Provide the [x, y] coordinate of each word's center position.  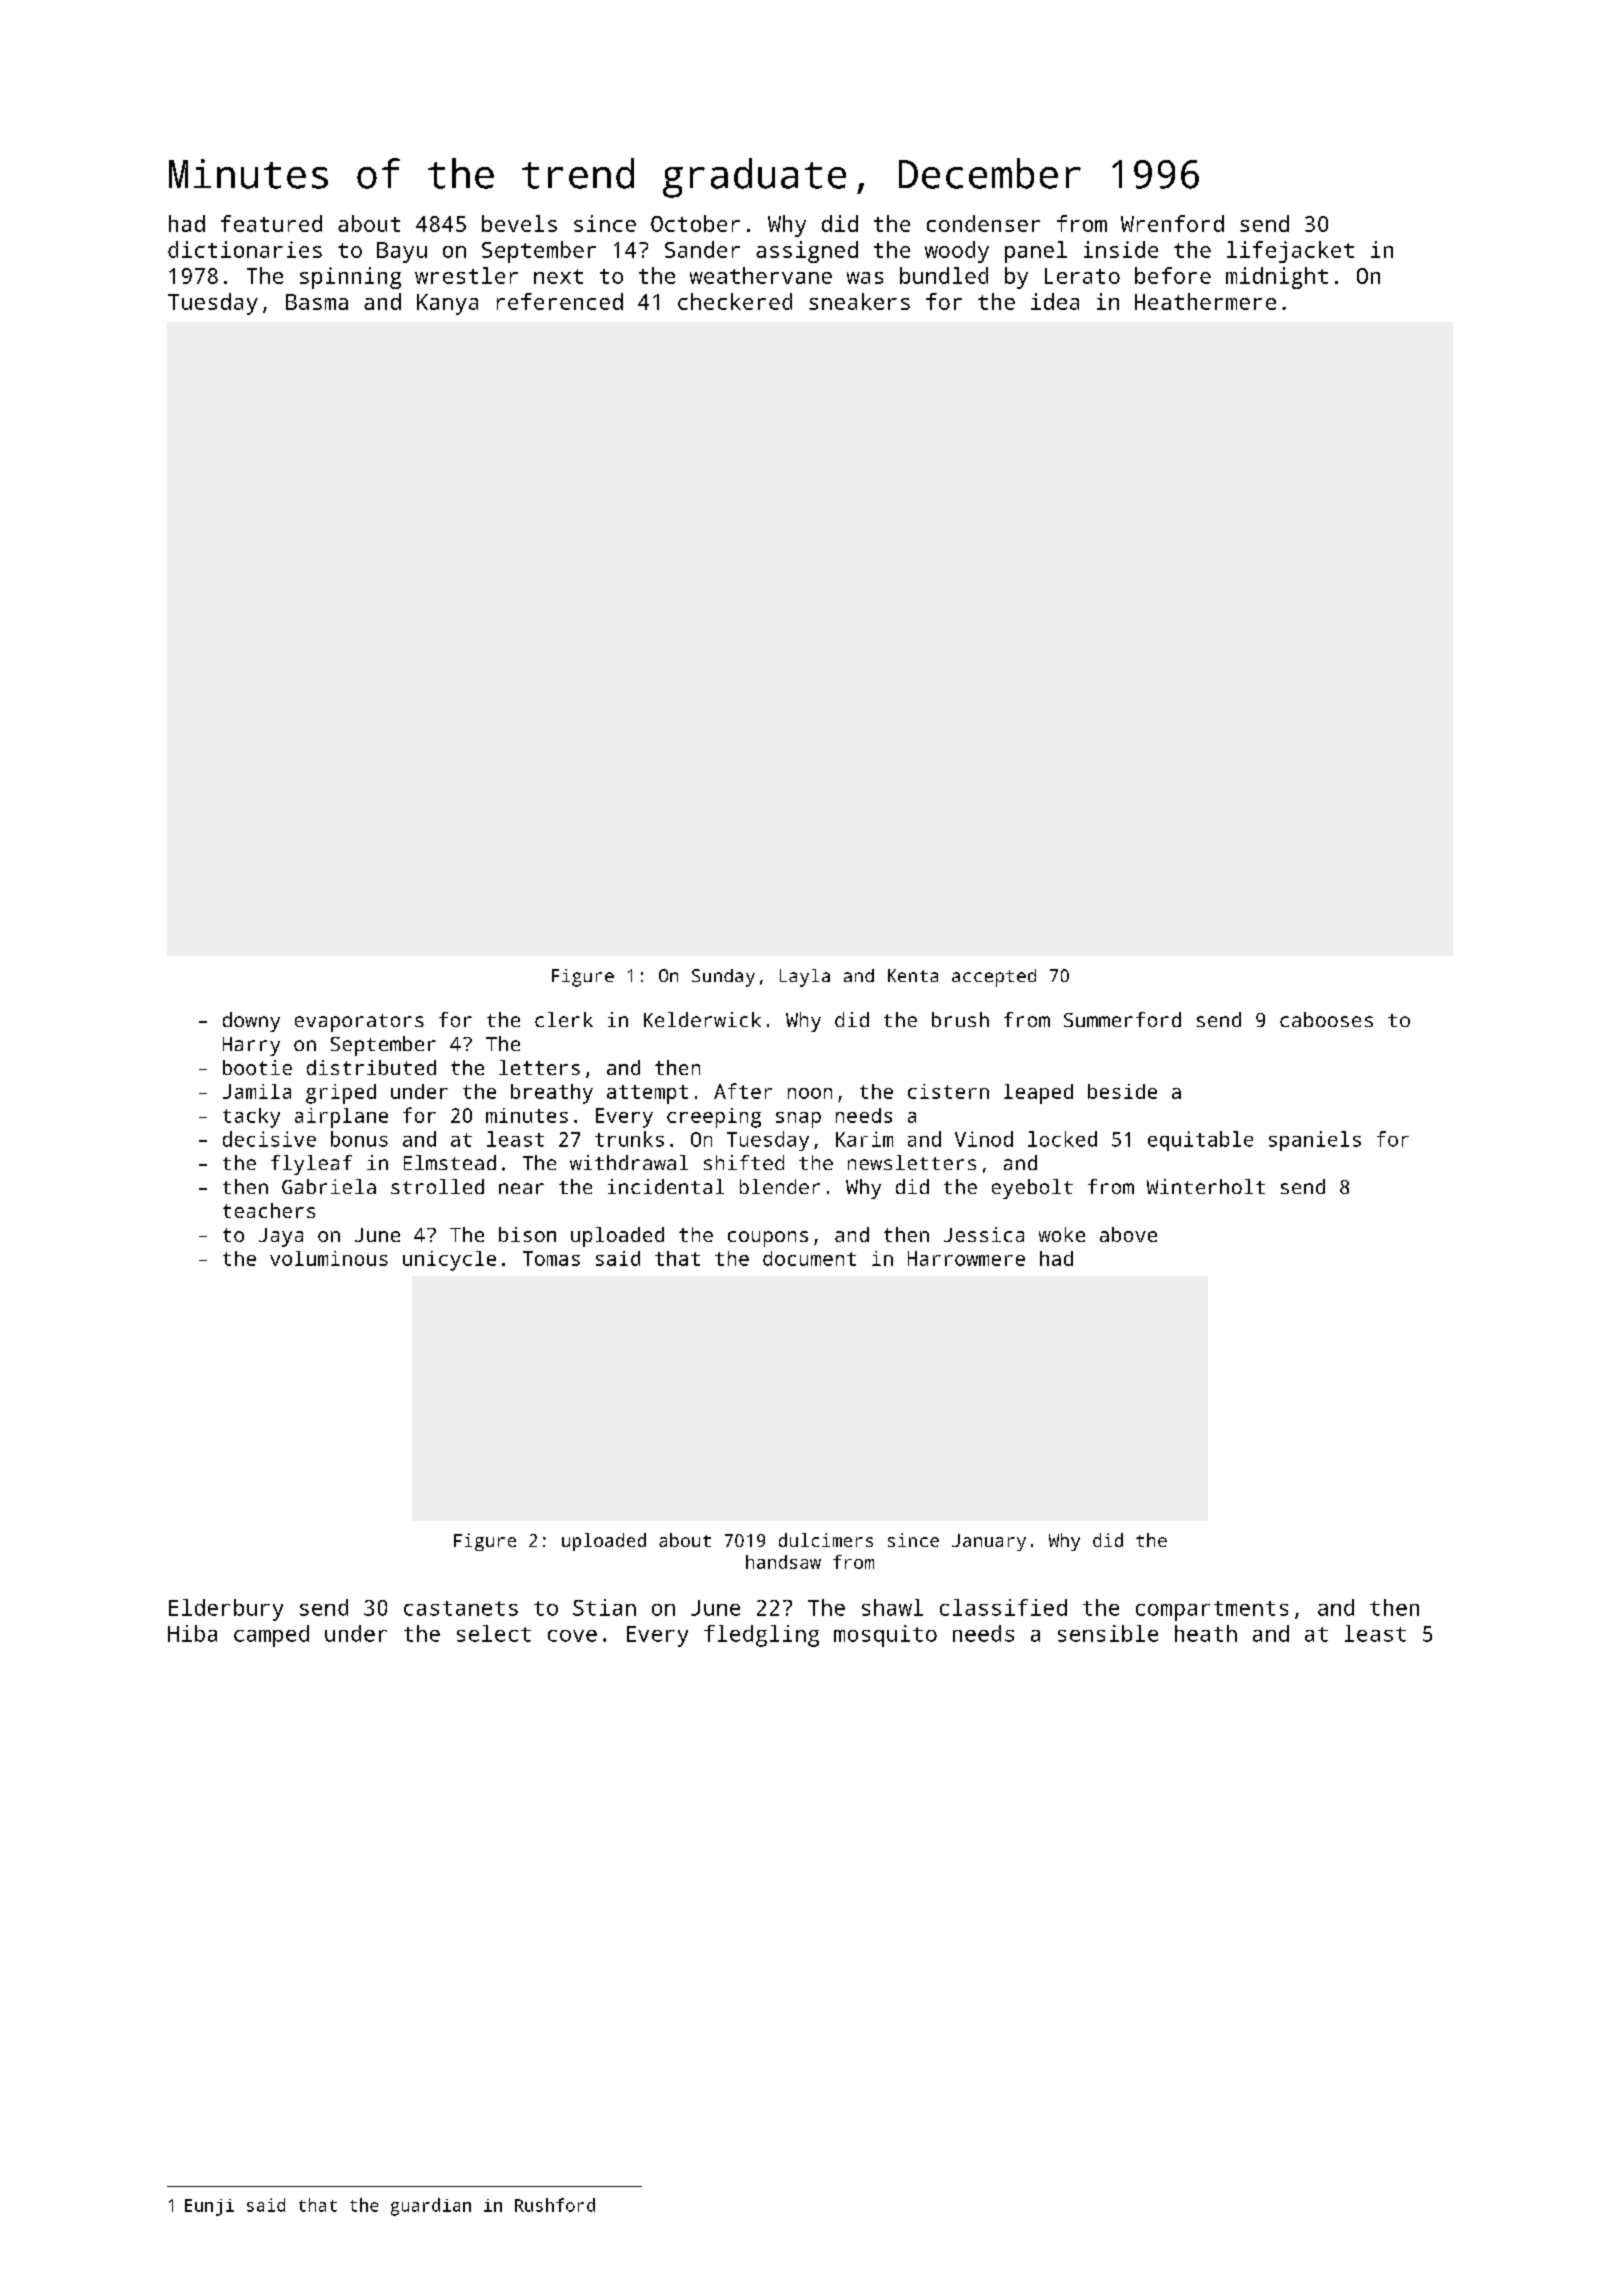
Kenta [913, 975]
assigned [807, 252]
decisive [269, 1139]
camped [271, 1636]
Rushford [555, 2205]
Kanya [447, 304]
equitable [1200, 1141]
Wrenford [1172, 223]
